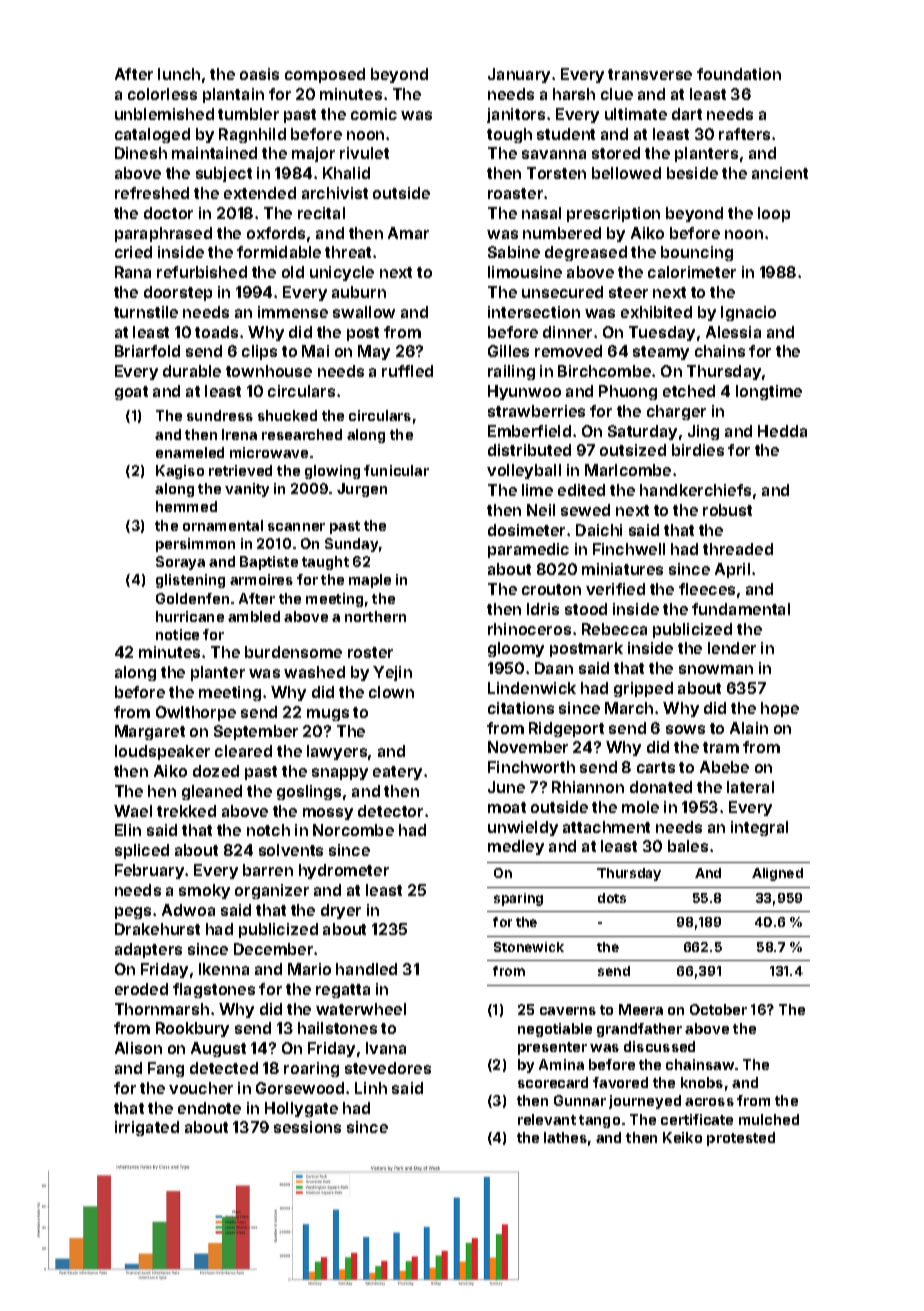 This document has height=1311, width=924. Describe the element at coordinates (511, 372) in the document. I see `railing` at that location.
